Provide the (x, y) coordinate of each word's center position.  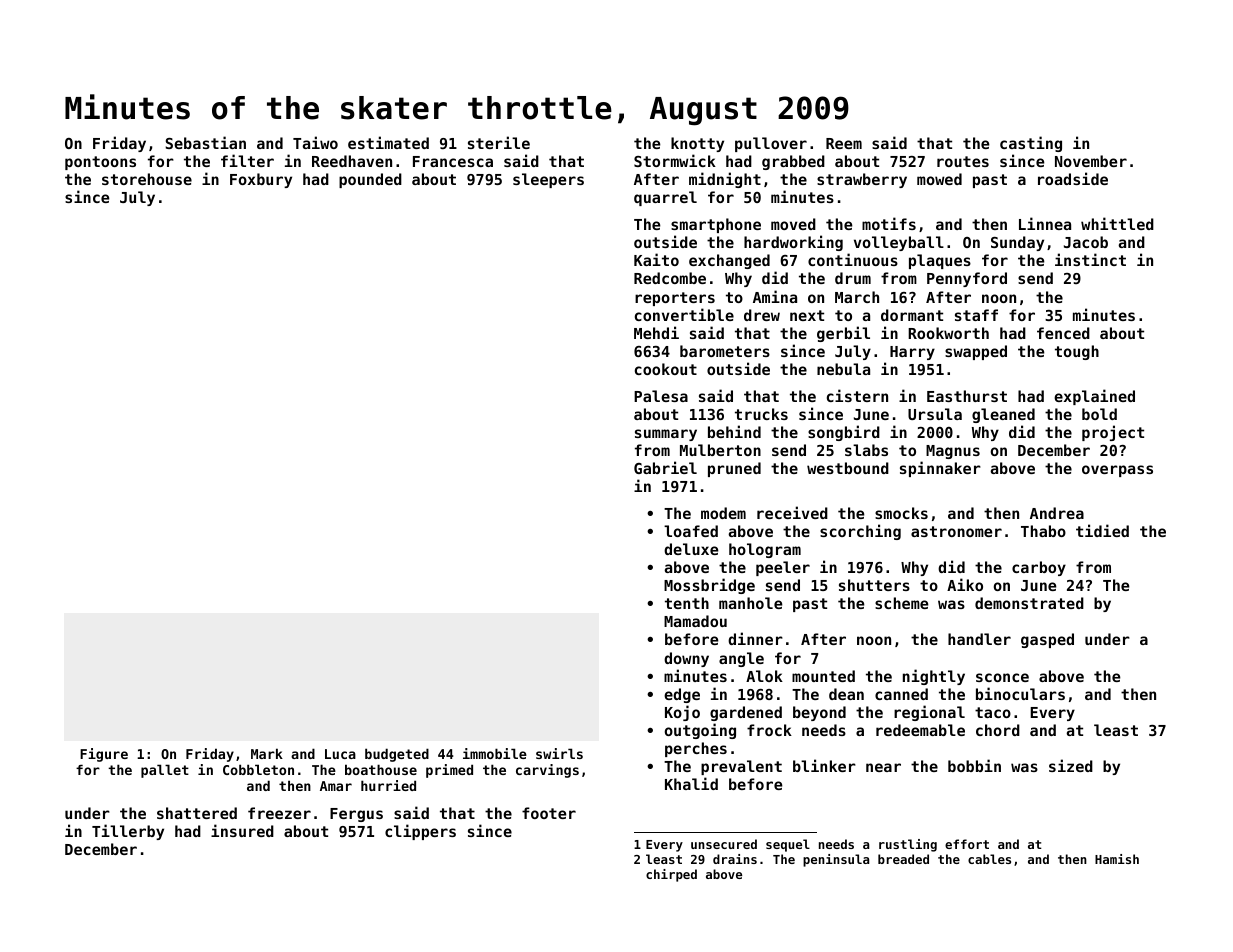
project (1113, 433)
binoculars (1020, 693)
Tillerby (128, 832)
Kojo (682, 713)
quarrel (665, 198)
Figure (104, 755)
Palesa (661, 396)
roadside (1073, 178)
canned (901, 694)
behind (734, 431)
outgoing (700, 731)
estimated (388, 142)
